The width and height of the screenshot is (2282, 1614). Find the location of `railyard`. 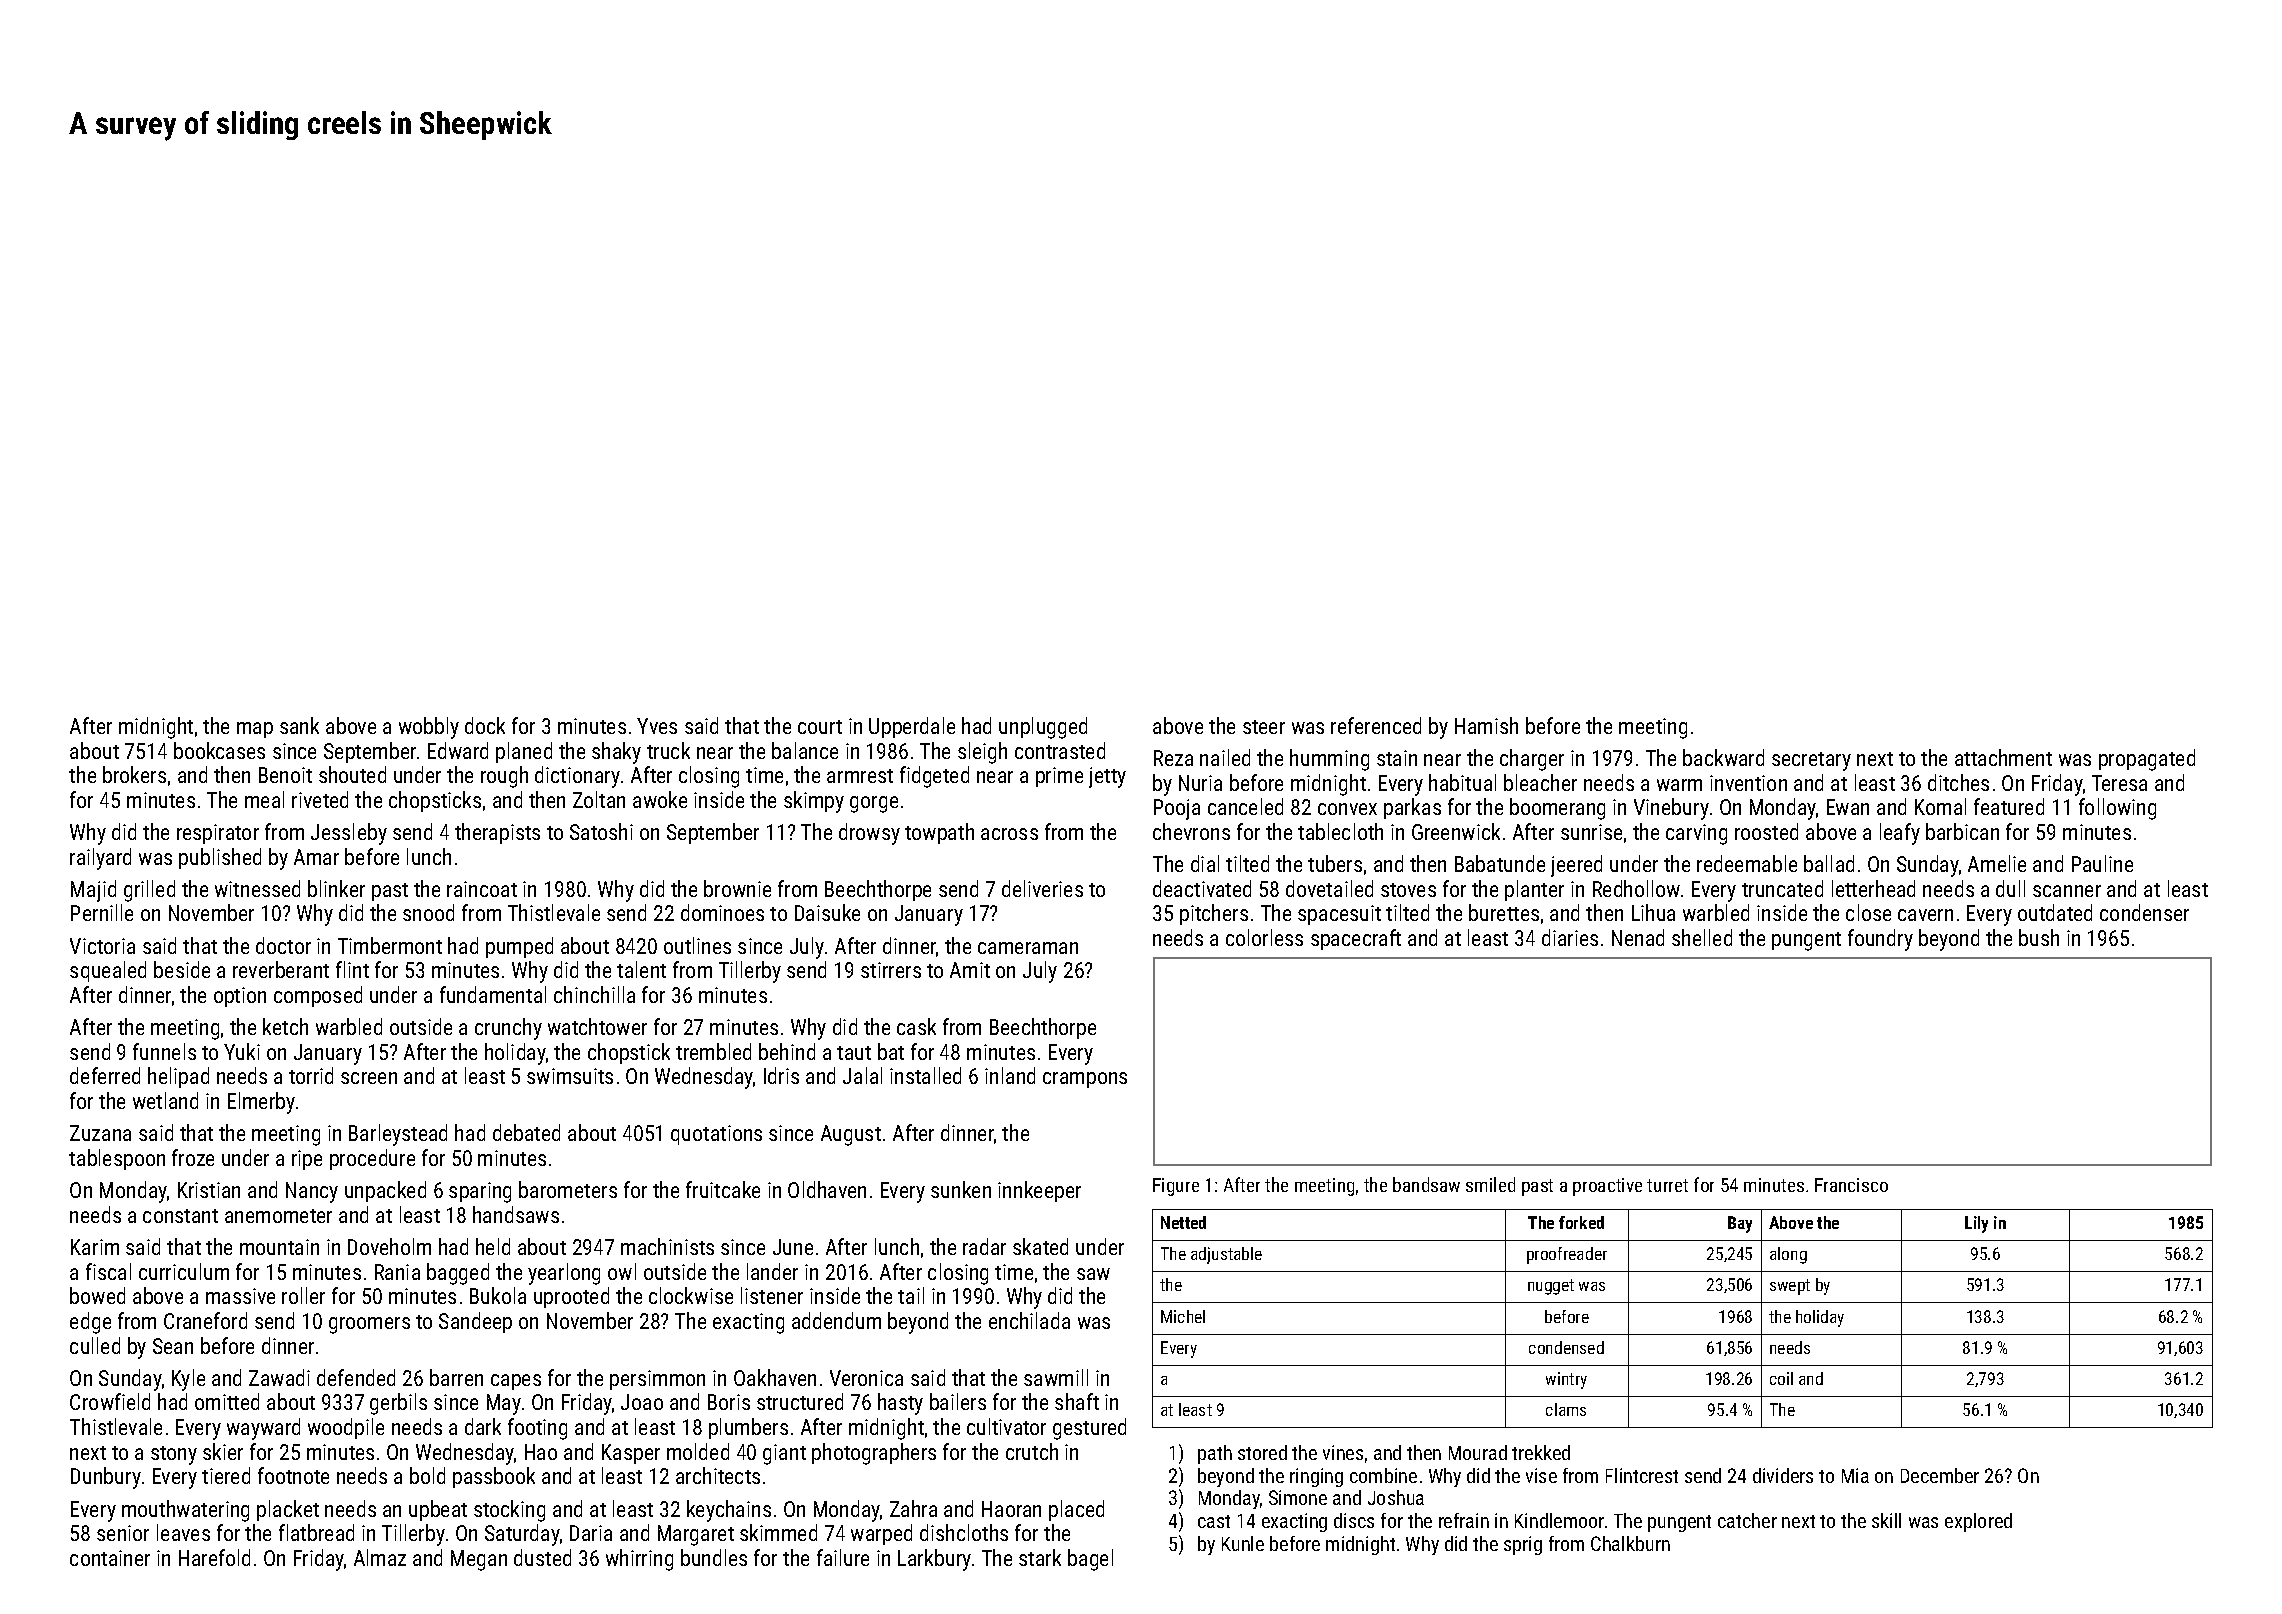

railyard is located at coordinates (100, 859).
